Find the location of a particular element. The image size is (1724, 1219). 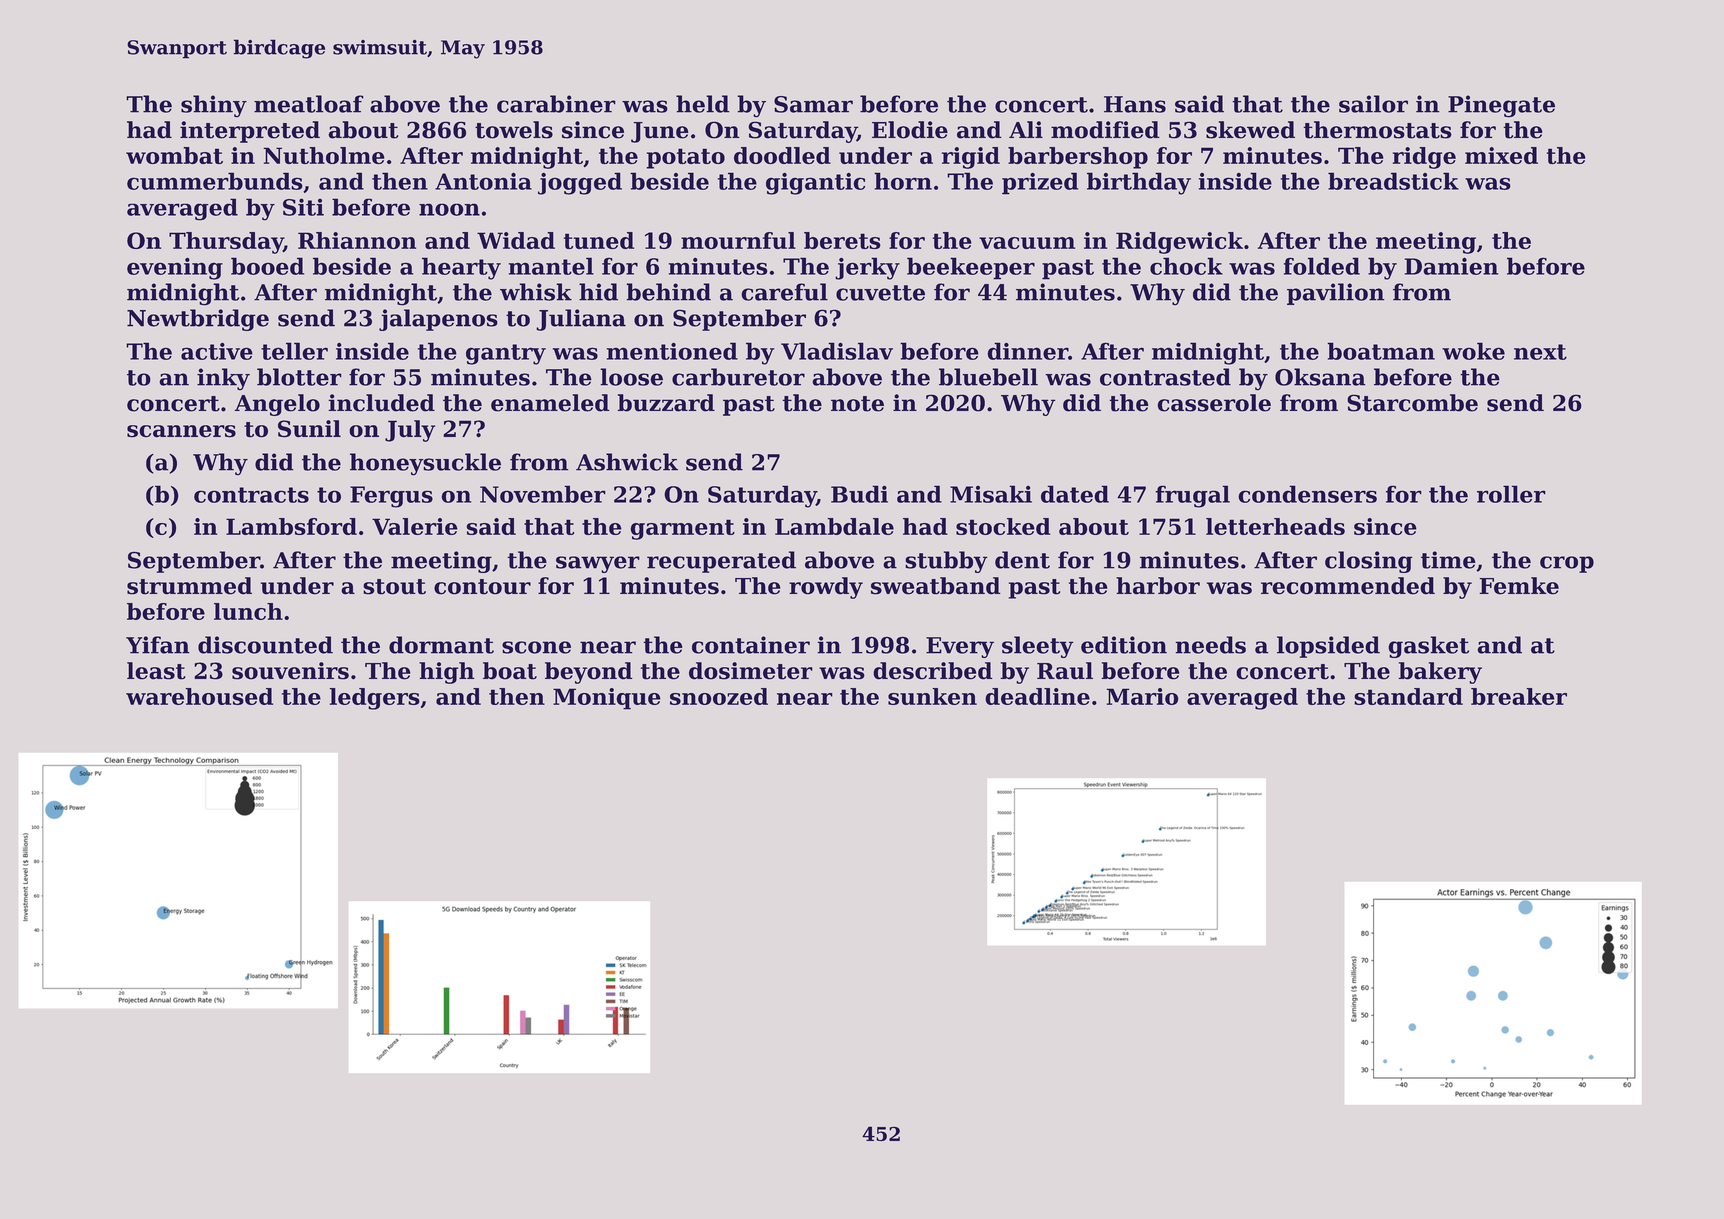

Pinegate is located at coordinates (1501, 106).
